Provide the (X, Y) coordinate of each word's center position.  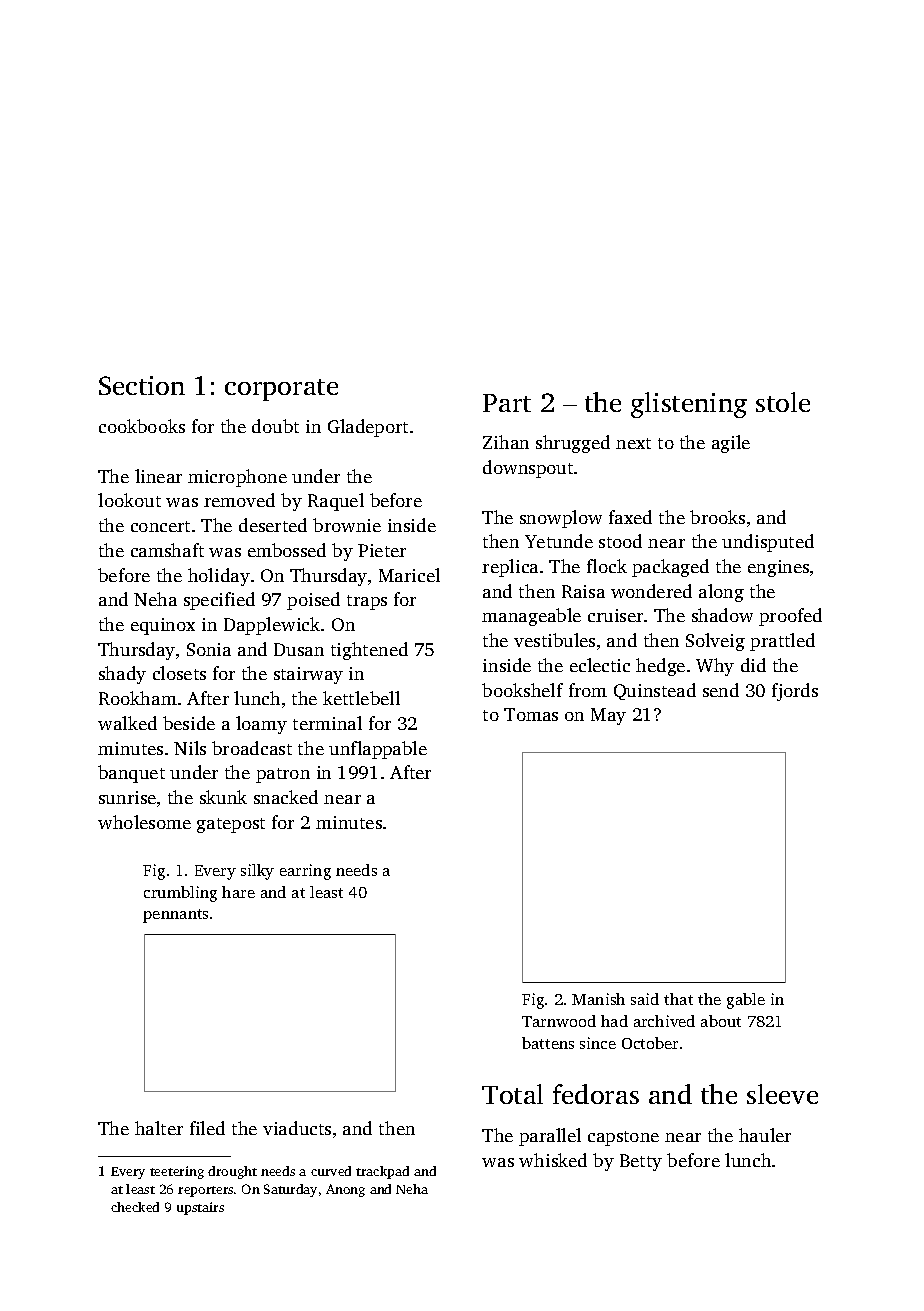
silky (257, 872)
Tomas (531, 714)
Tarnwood (559, 1021)
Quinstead (655, 691)
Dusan (299, 649)
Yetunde (559, 541)
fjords (795, 692)
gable (746, 1001)
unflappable (378, 750)
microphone (237, 478)
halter (159, 1128)
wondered (651, 591)
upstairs (200, 1208)
